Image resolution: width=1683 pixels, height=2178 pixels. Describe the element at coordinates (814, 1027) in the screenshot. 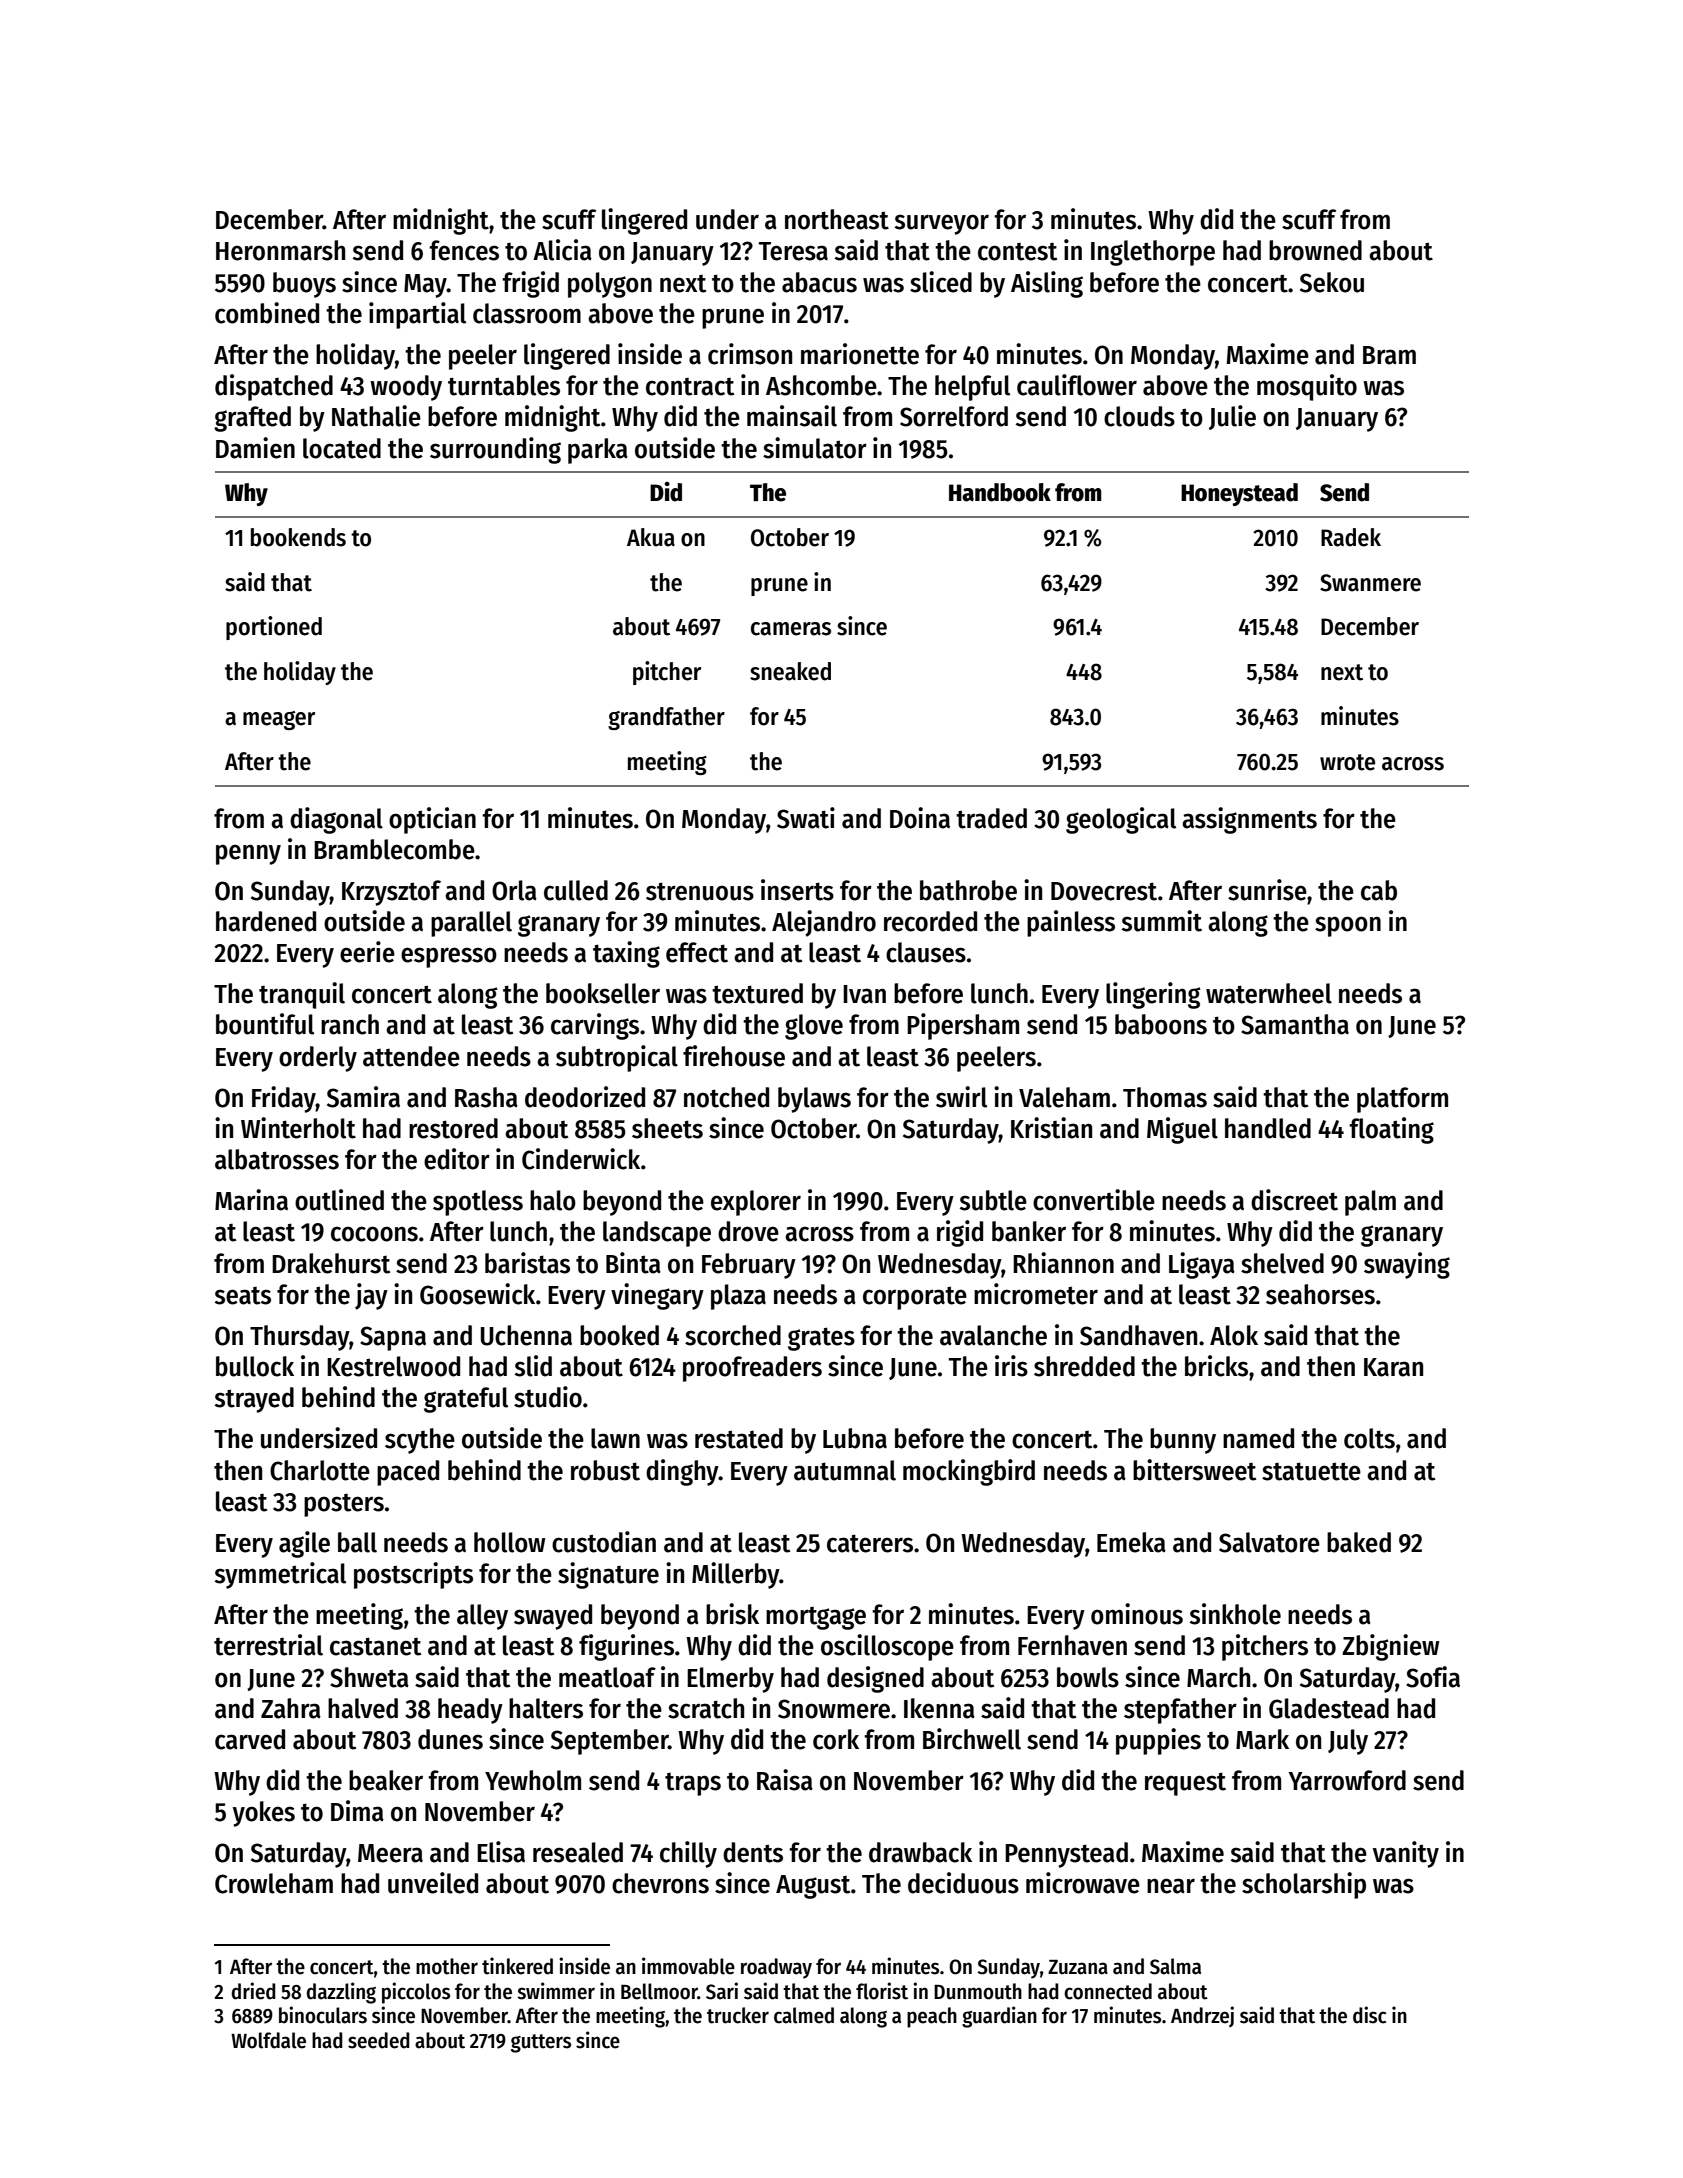

I see `glove` at that location.
